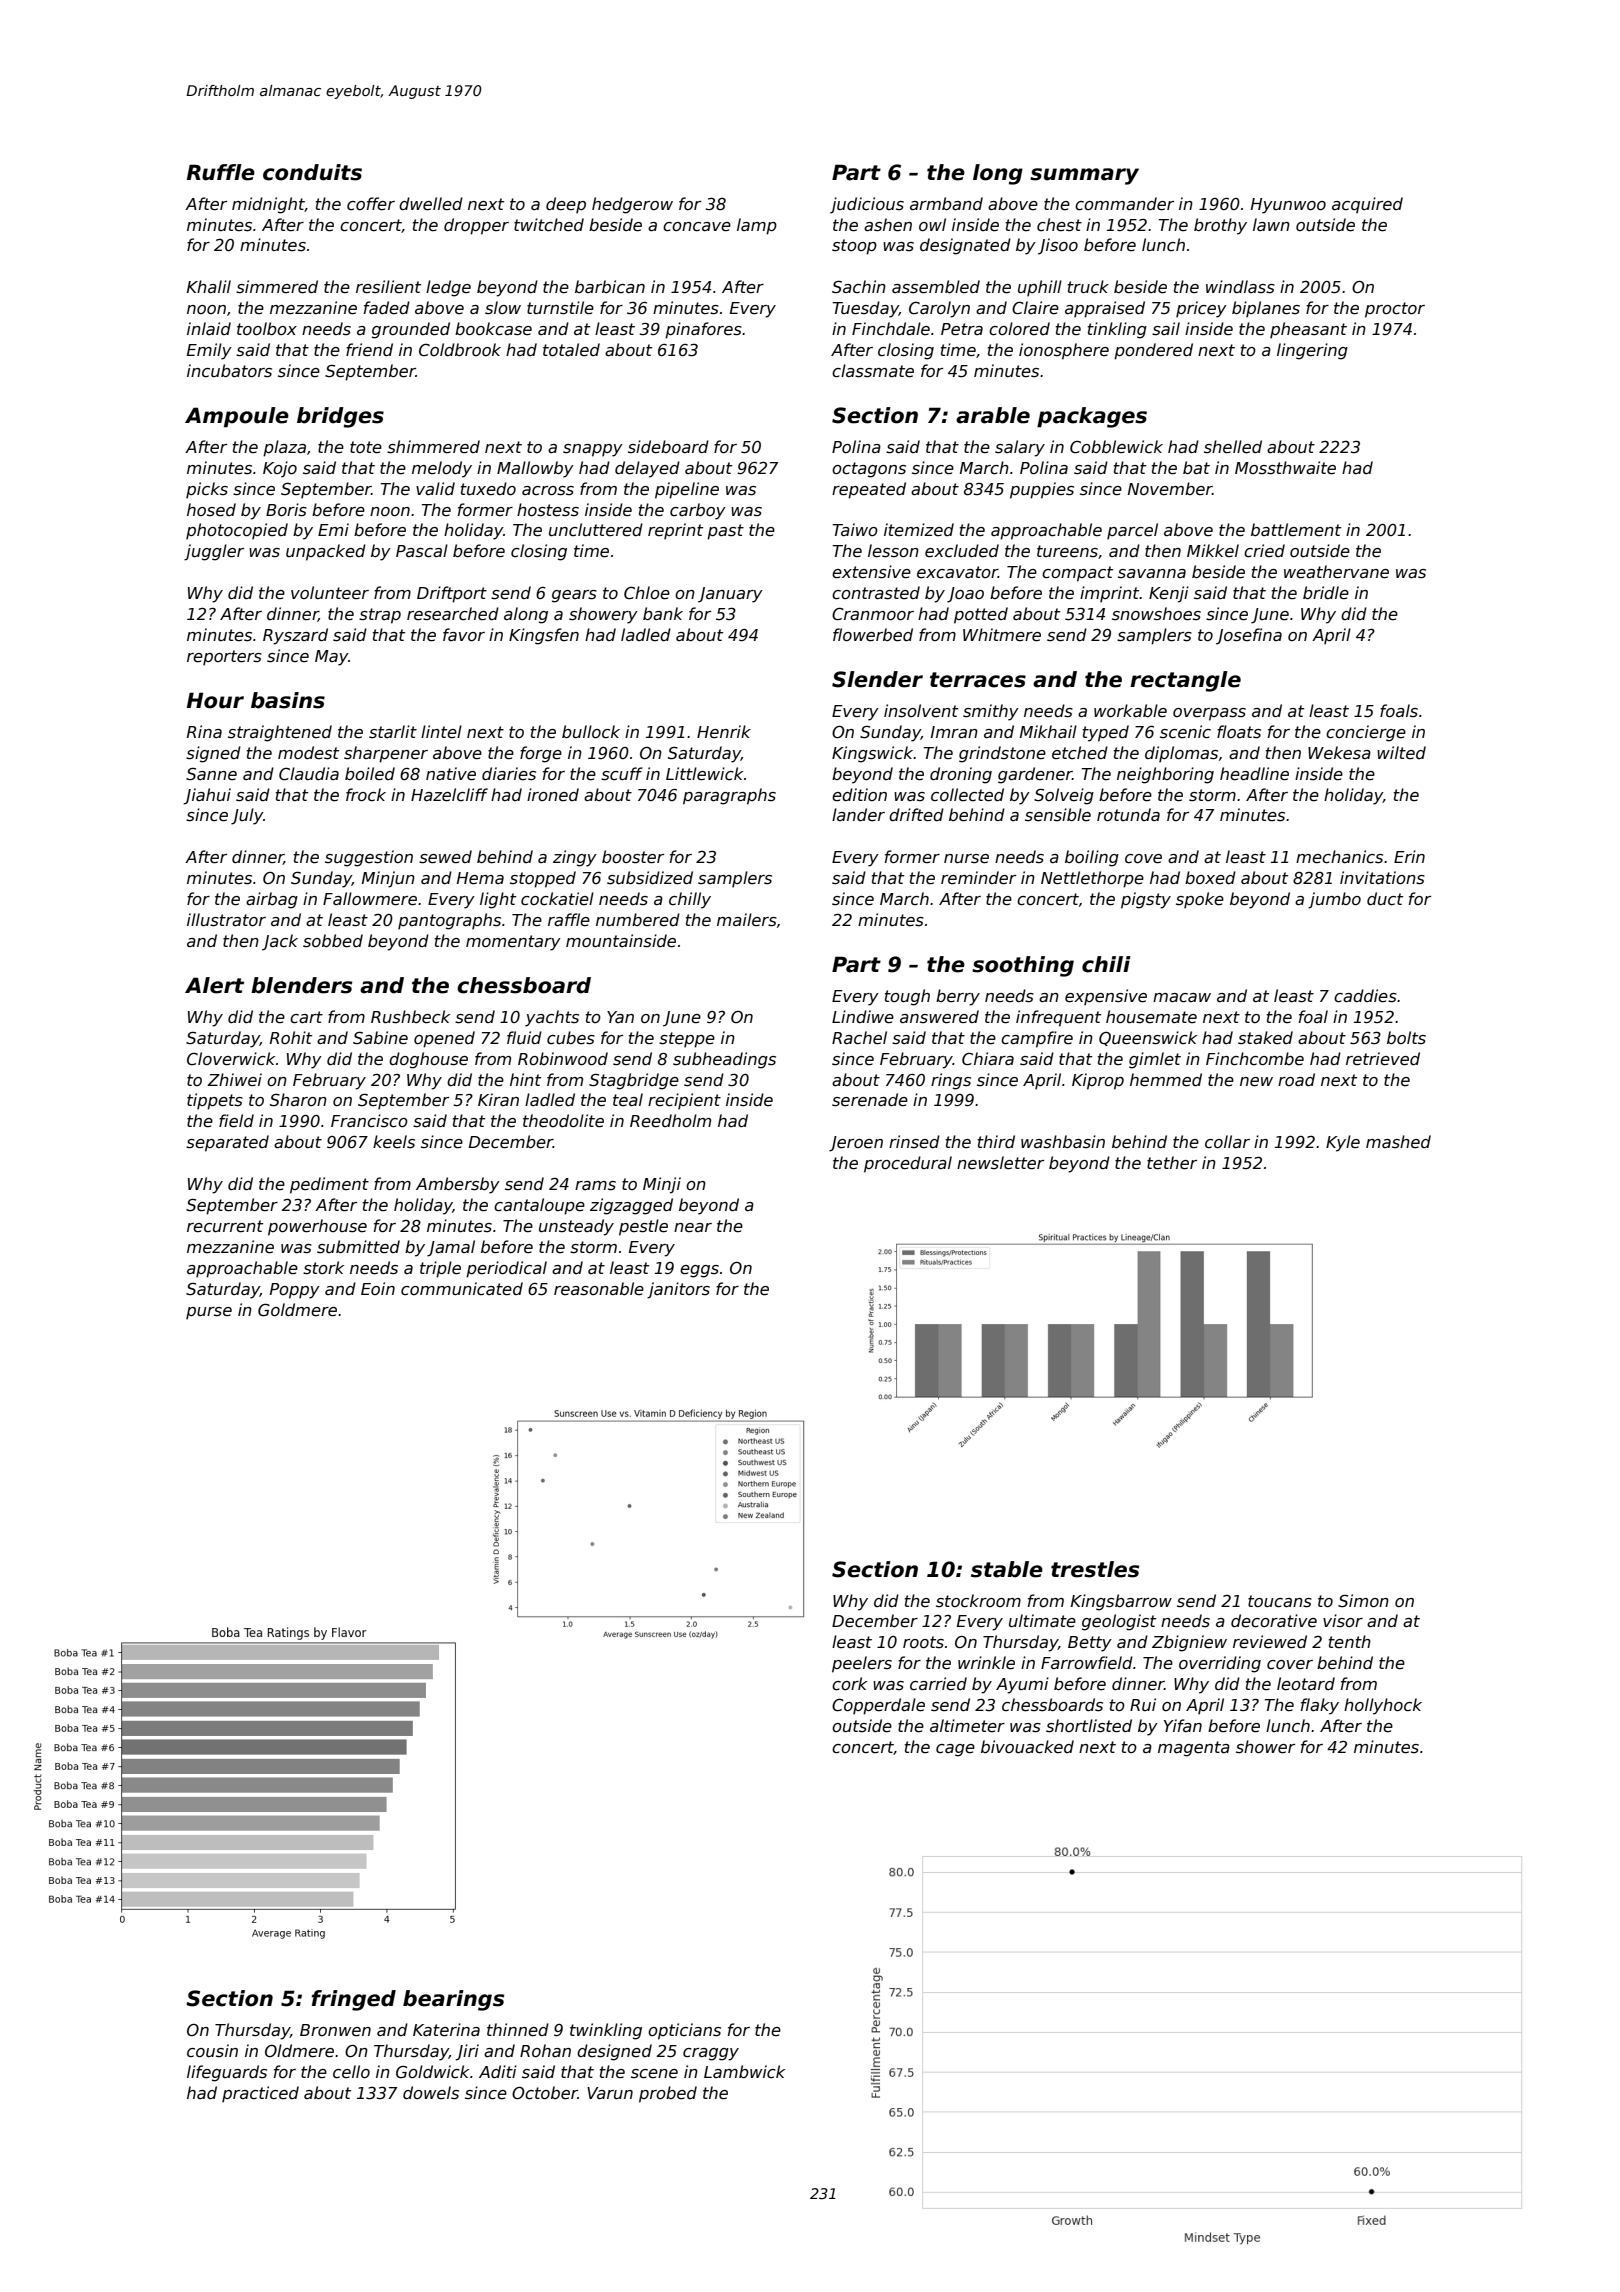 The width and height of the screenshot is (1620, 2292). Describe the element at coordinates (1209, 714) in the screenshot. I see `overpass` at that location.
